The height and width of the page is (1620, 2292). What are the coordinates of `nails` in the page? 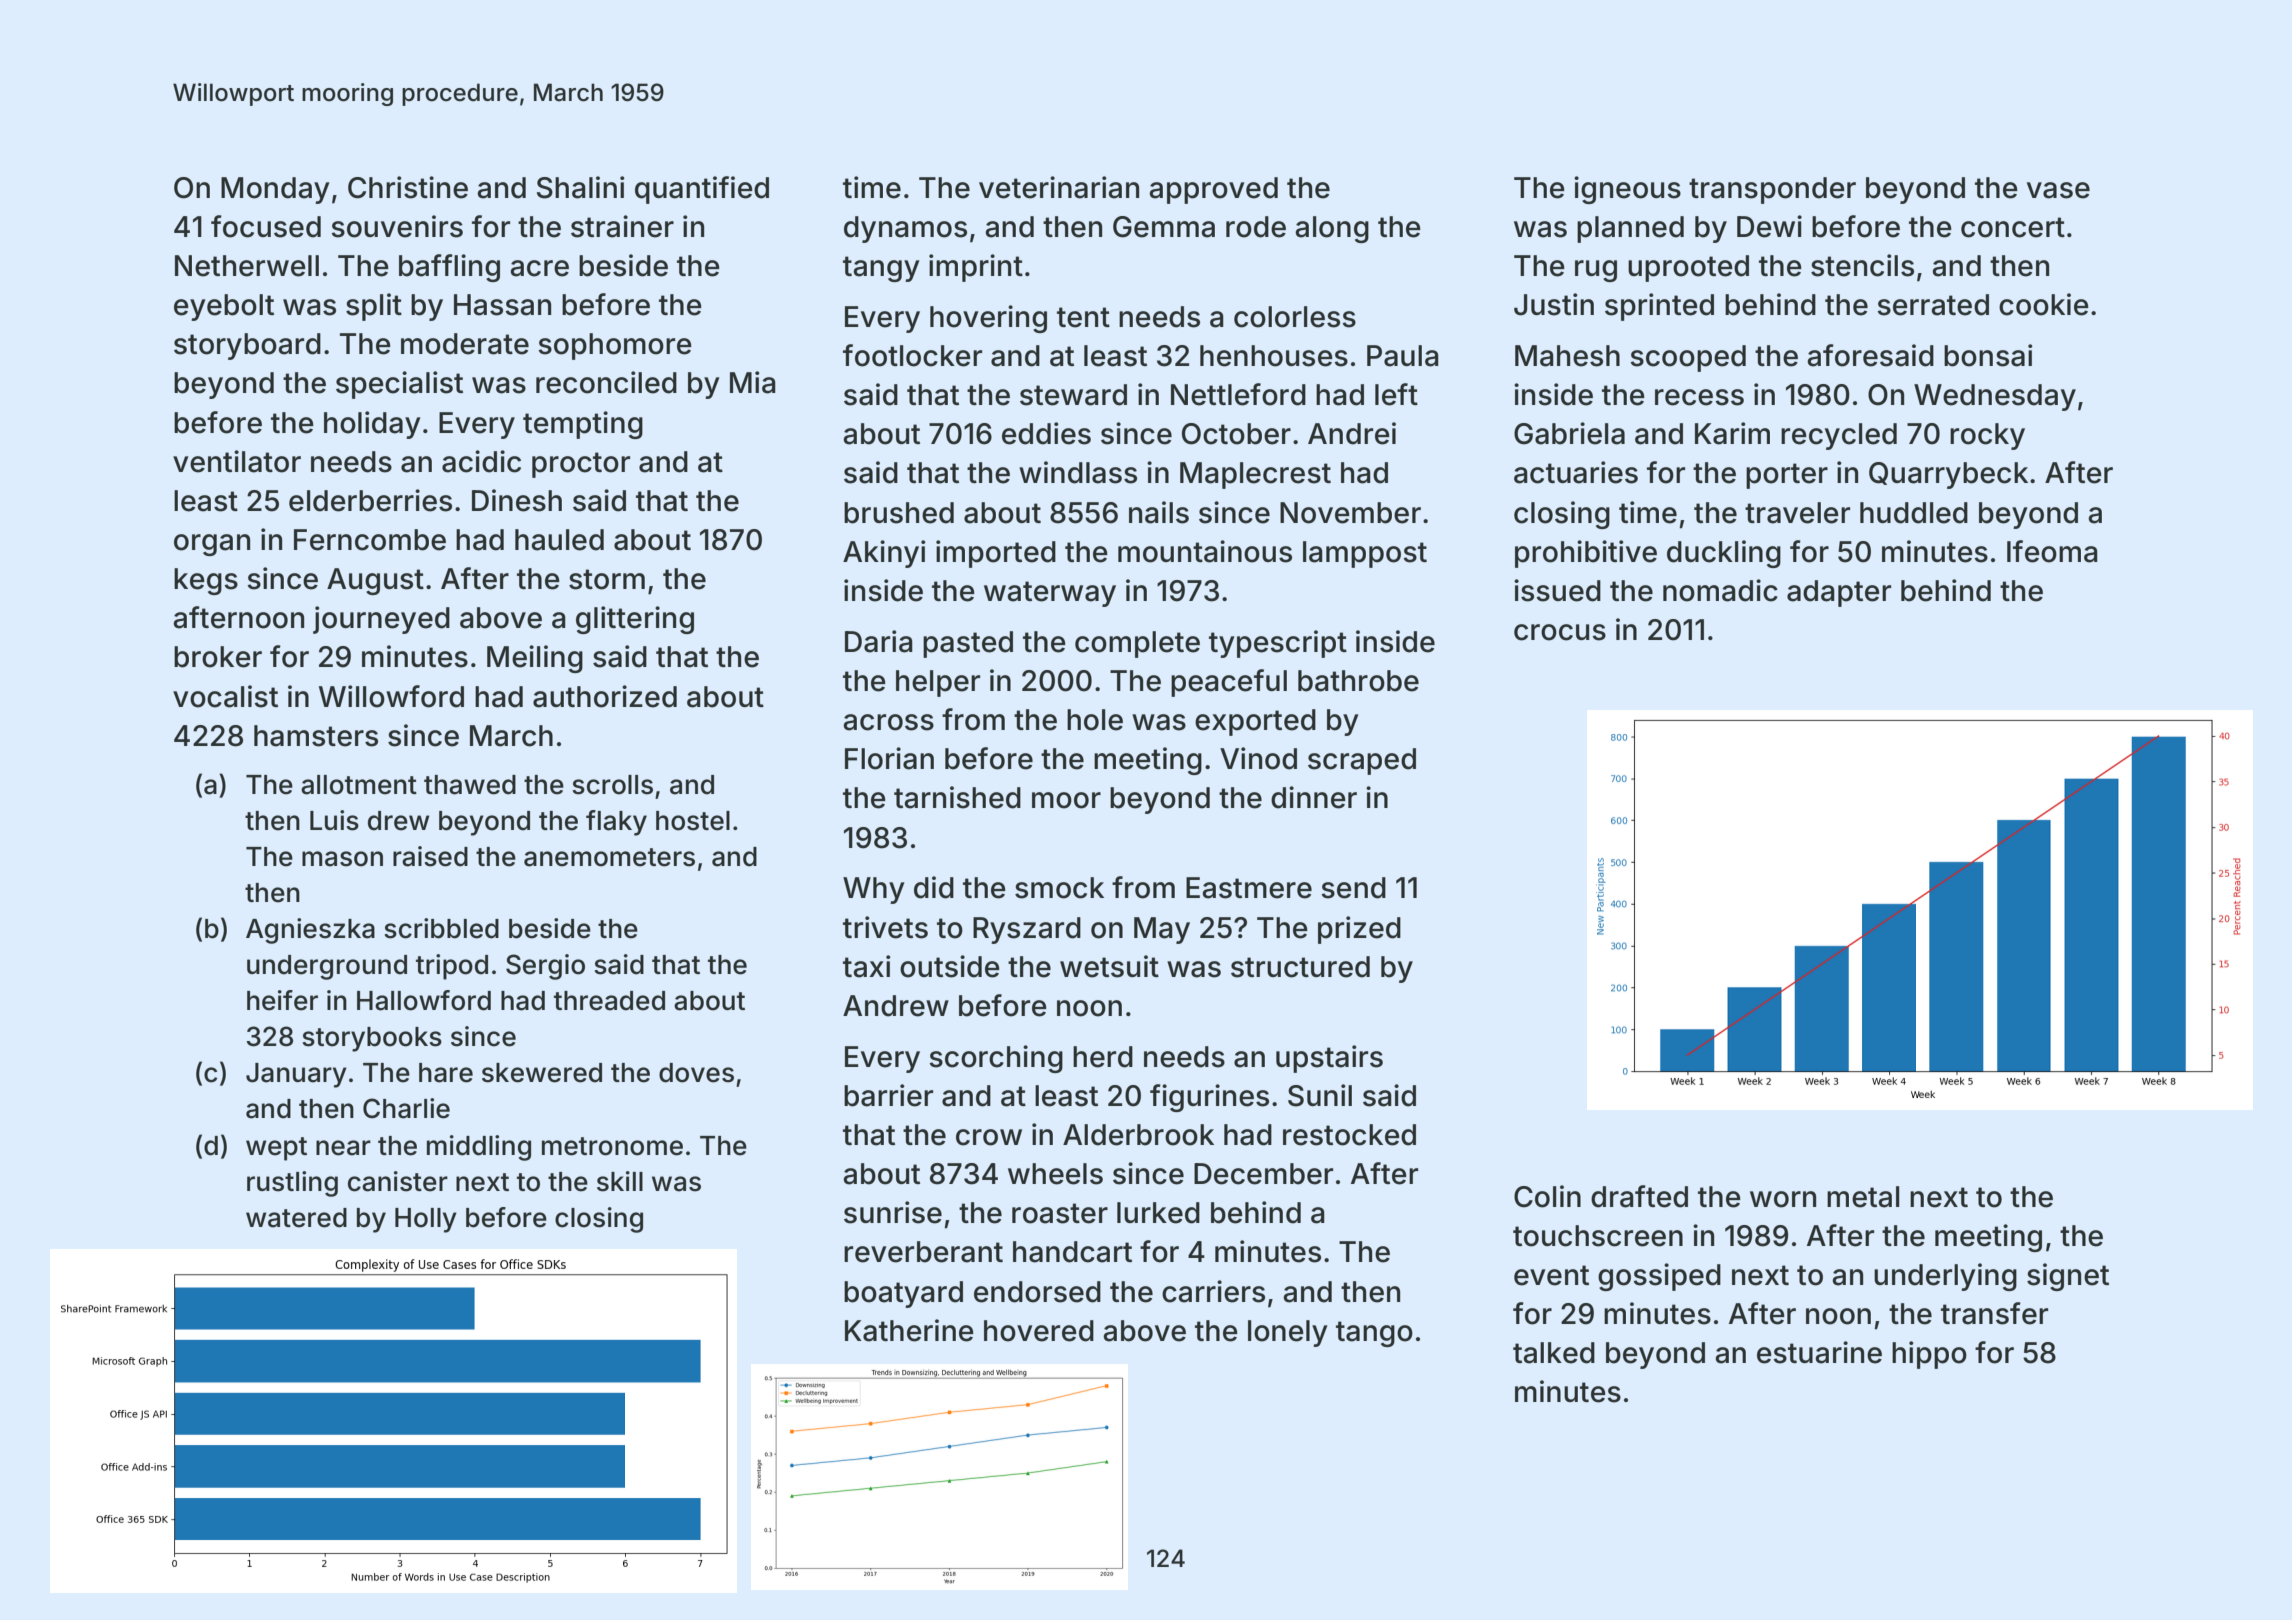 It's located at (1159, 512).
